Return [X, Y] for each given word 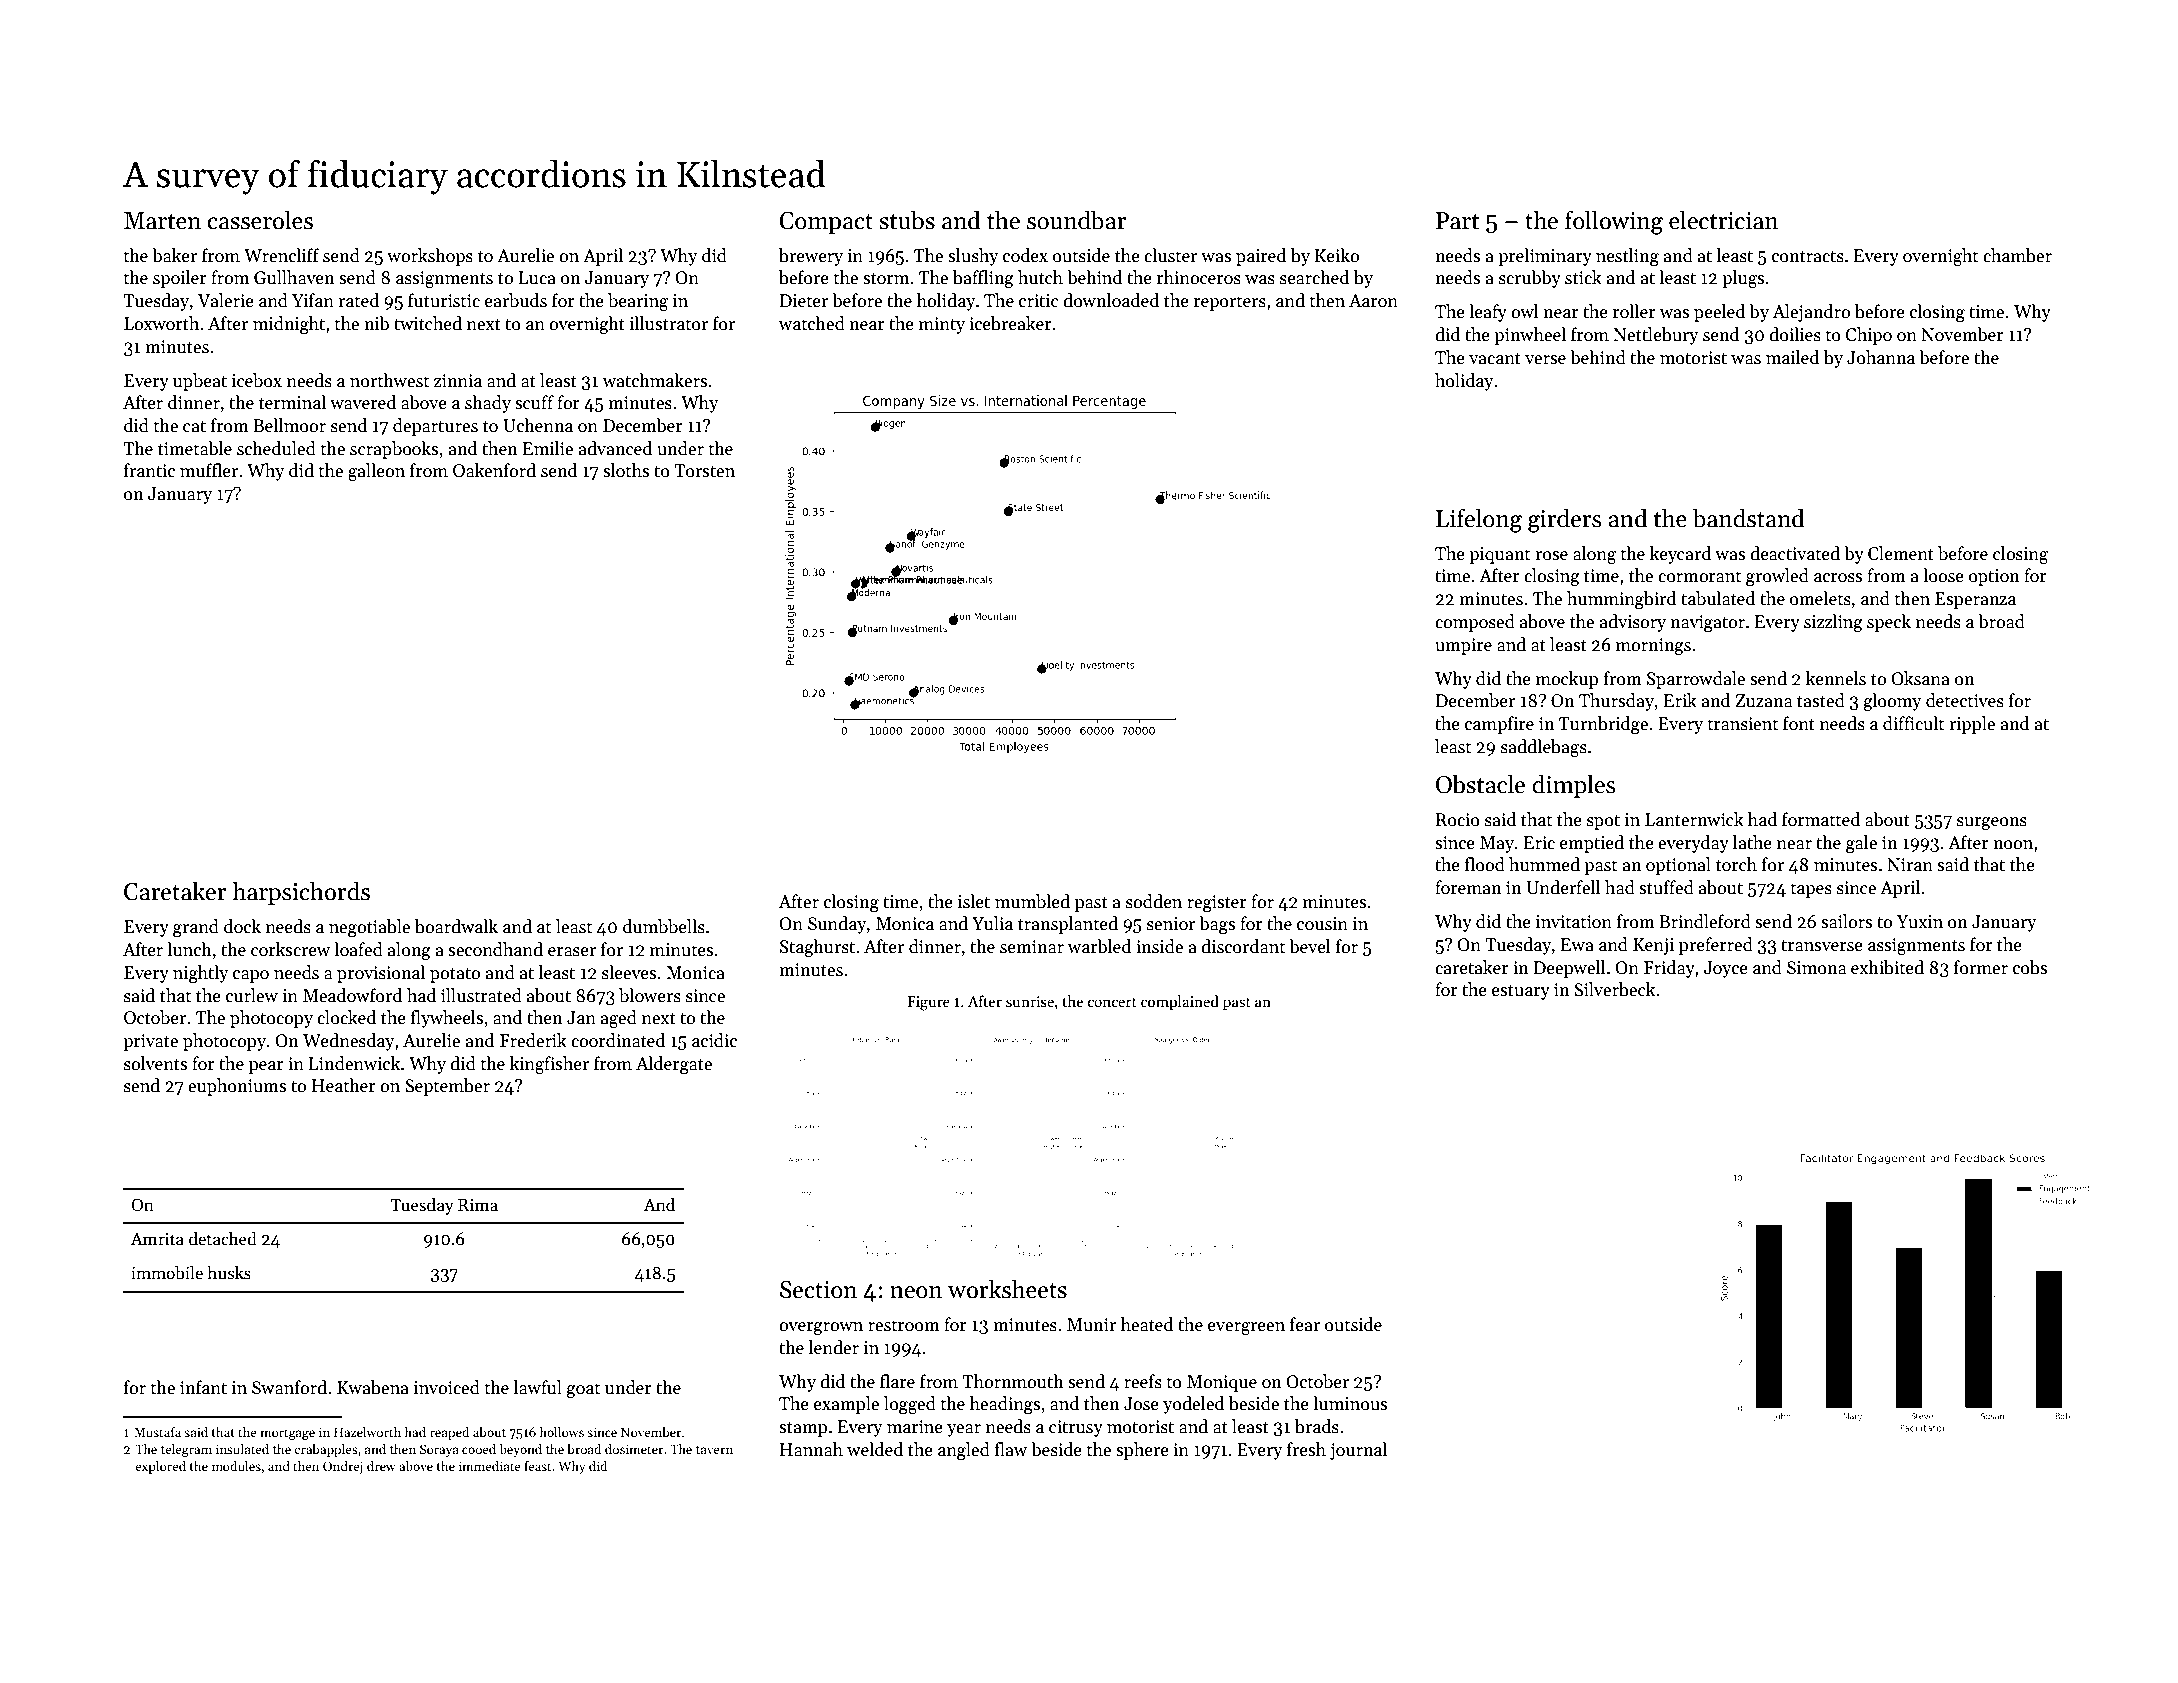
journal [1358, 1451]
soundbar [1077, 220]
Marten [162, 221]
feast [538, 1466]
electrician [1723, 220]
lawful [538, 1387]
